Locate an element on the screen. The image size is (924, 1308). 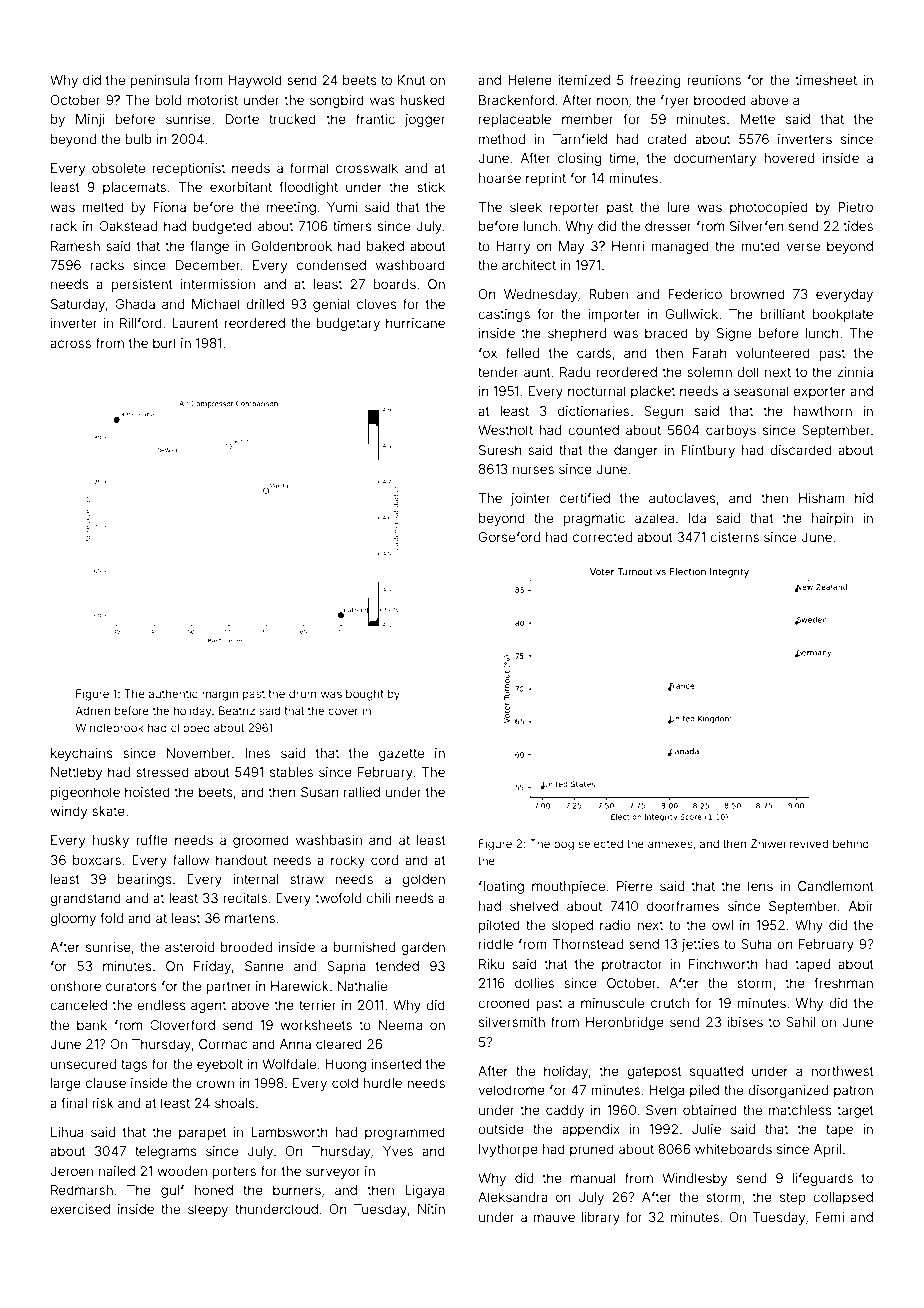
Riku is located at coordinates (491, 964).
